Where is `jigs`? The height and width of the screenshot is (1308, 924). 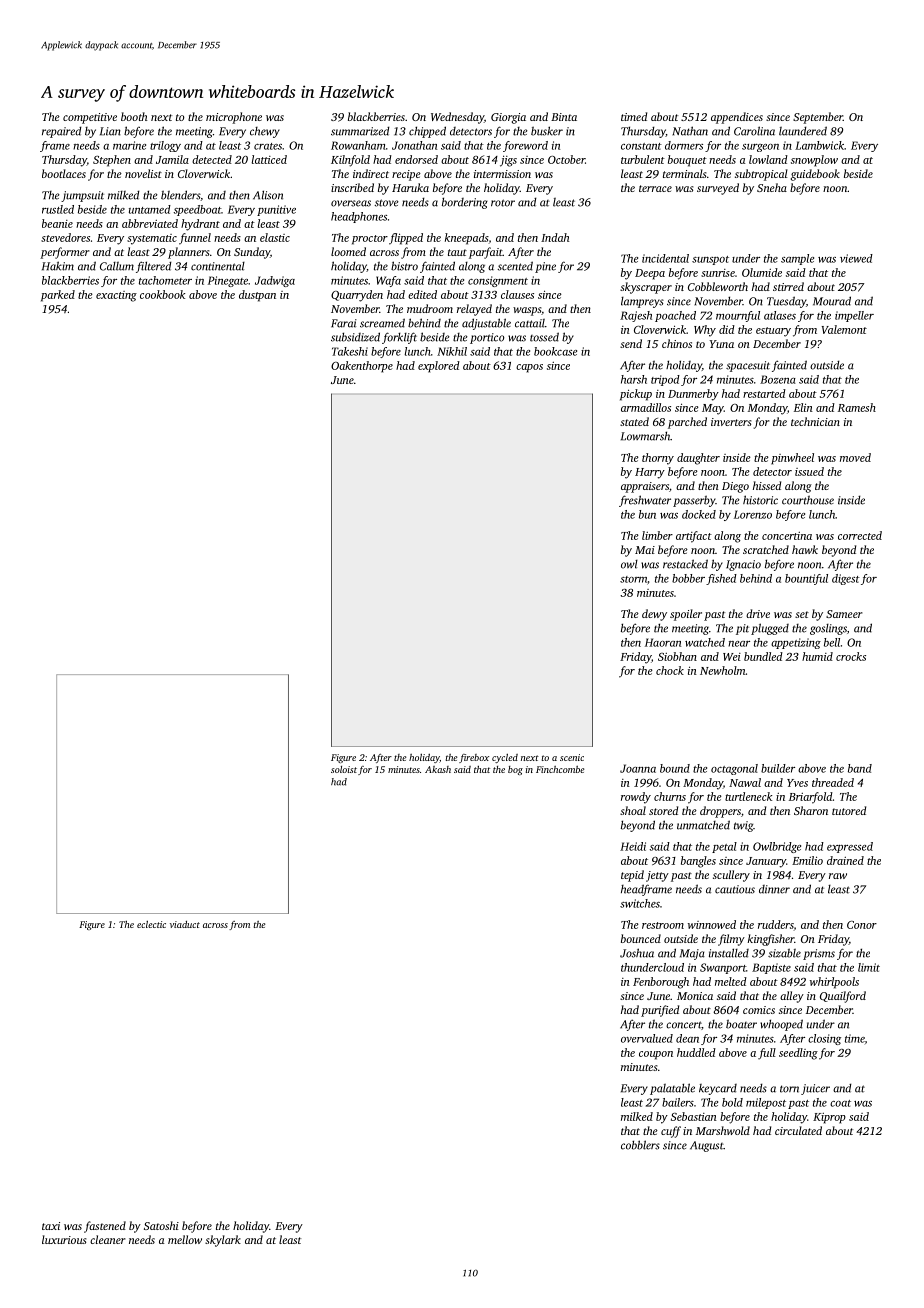
jigs is located at coordinates (508, 161).
